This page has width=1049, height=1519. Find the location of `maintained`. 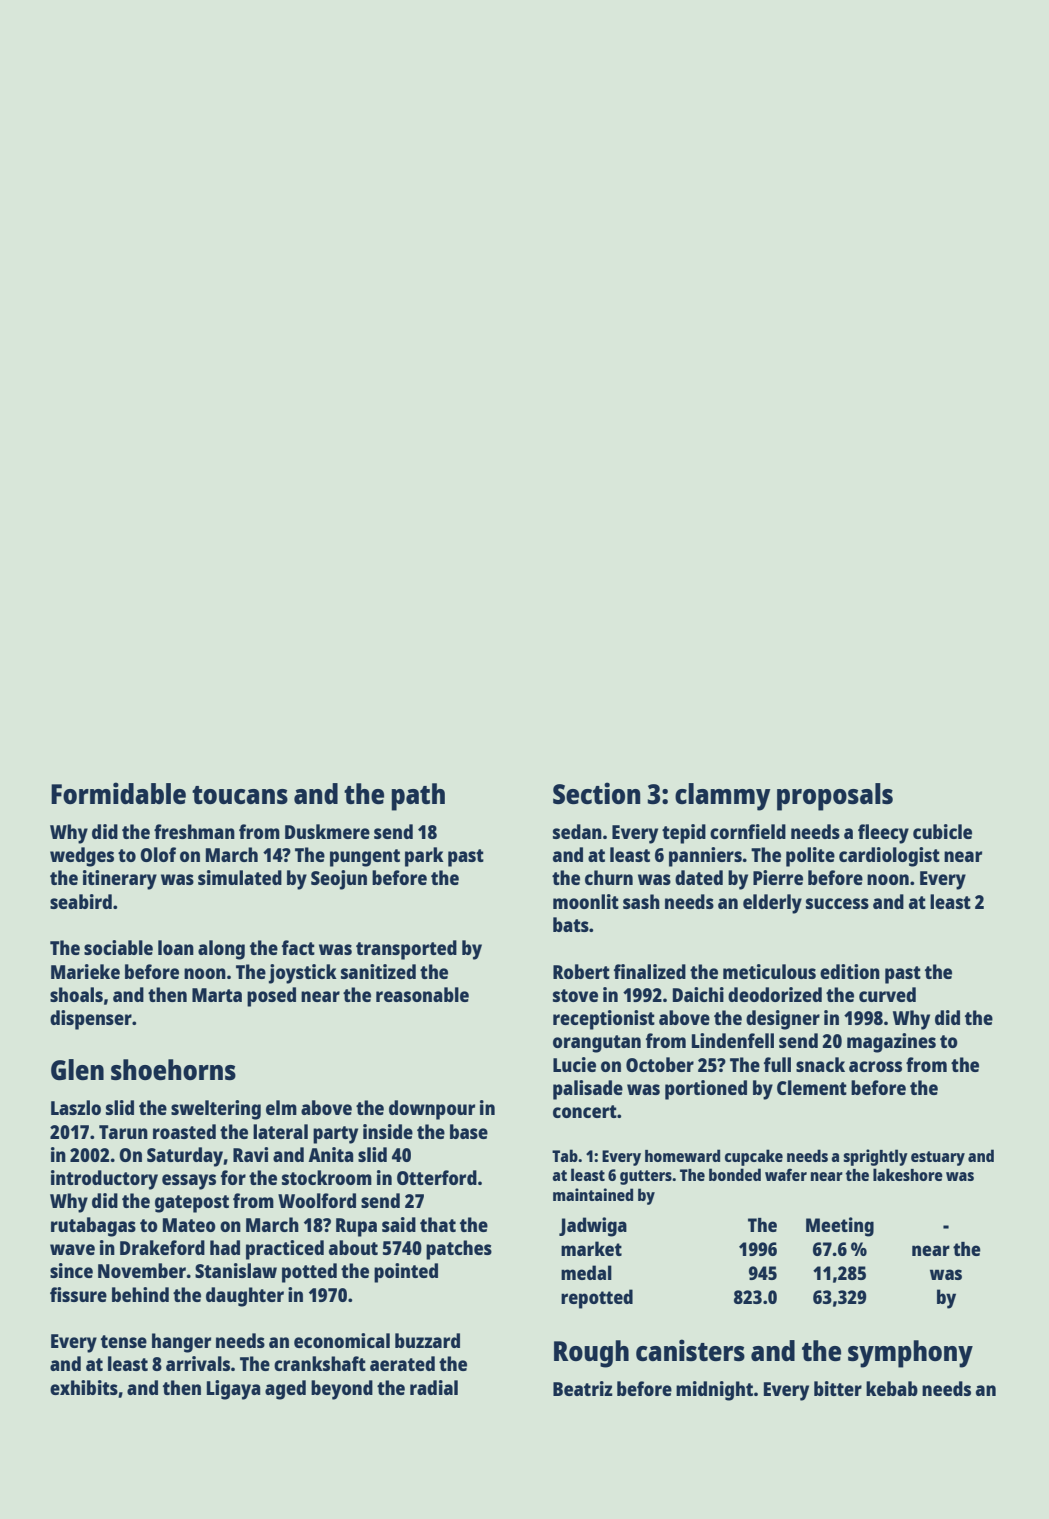

maintained is located at coordinates (593, 1194).
